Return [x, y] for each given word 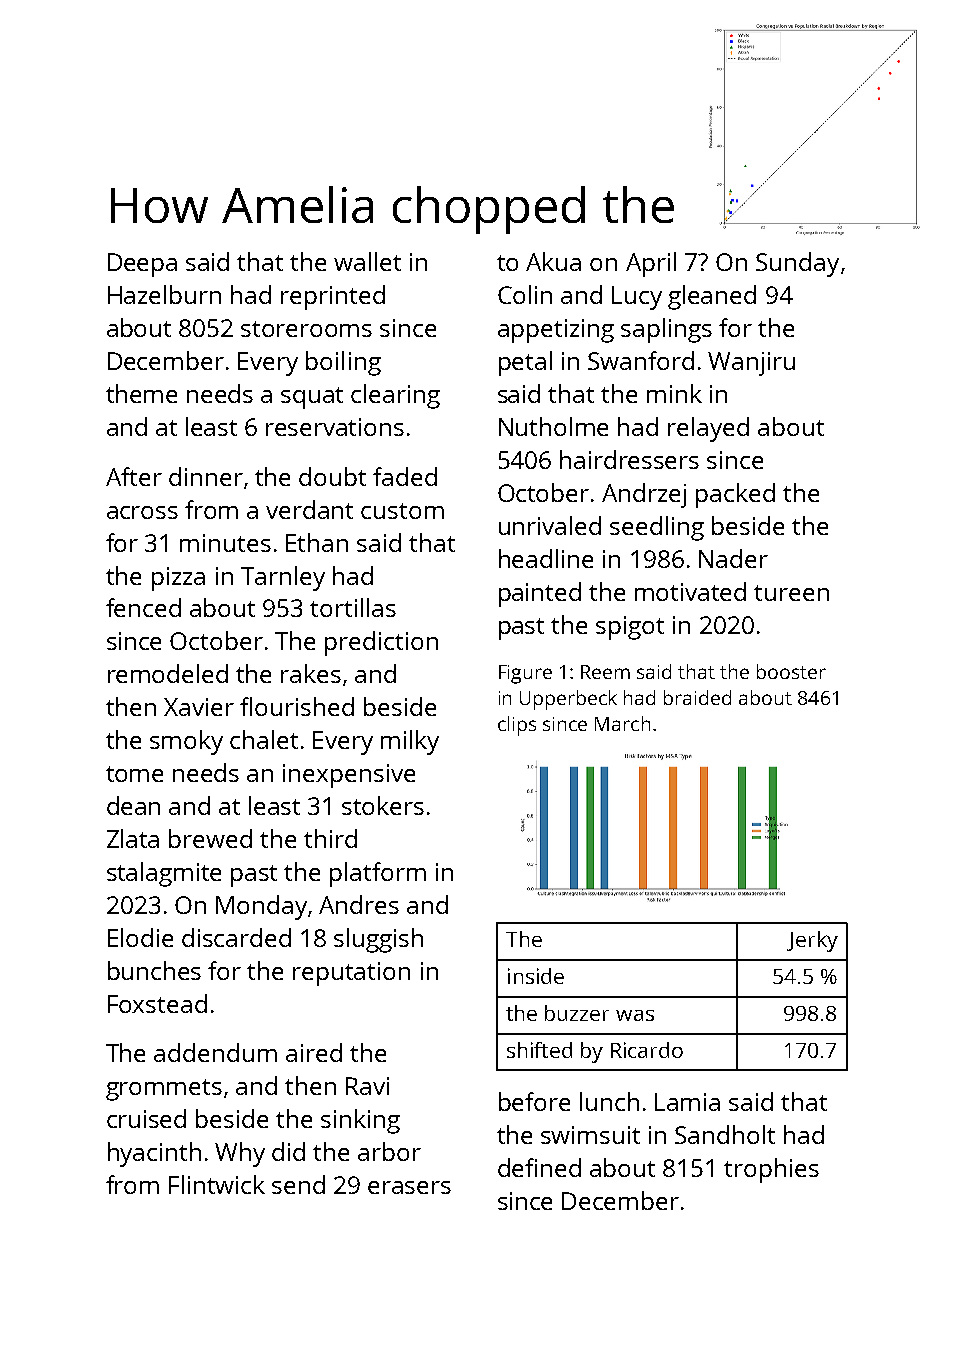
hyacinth [154, 1154]
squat [312, 398]
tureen [791, 593]
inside [536, 976]
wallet [367, 261]
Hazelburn [164, 294]
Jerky [812, 941]
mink [674, 393]
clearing [395, 396]
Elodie [140, 937]
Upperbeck [568, 700]
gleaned [712, 297]
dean [133, 805]
